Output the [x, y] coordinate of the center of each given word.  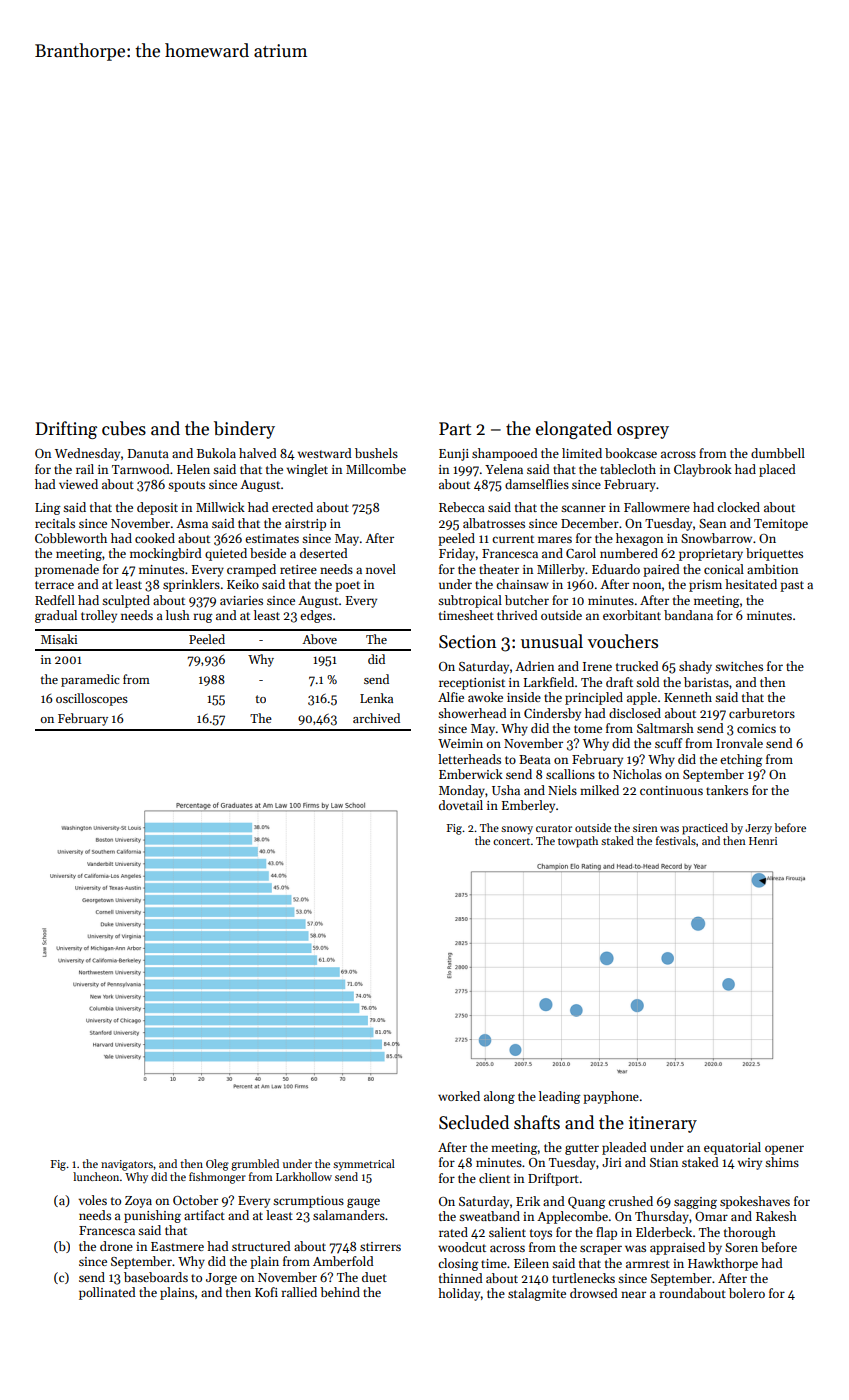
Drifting [66, 430]
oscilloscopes [92, 699]
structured [261, 1246]
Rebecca [462, 507]
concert [511, 841]
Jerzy [758, 829]
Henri [763, 841]
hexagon [639, 539]
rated [453, 1232]
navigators [127, 1165]
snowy [517, 830]
